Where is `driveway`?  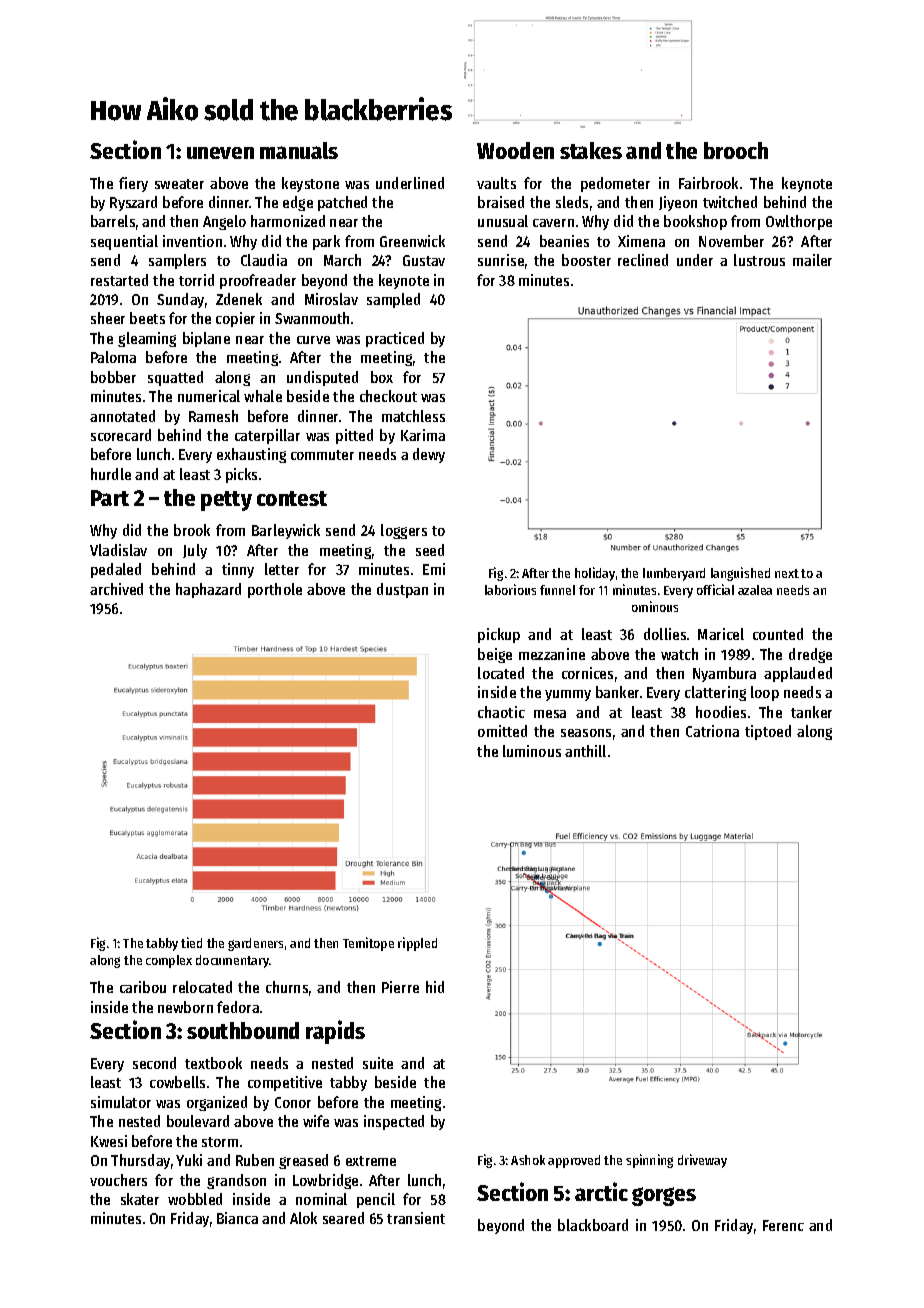 driveway is located at coordinates (702, 1161).
